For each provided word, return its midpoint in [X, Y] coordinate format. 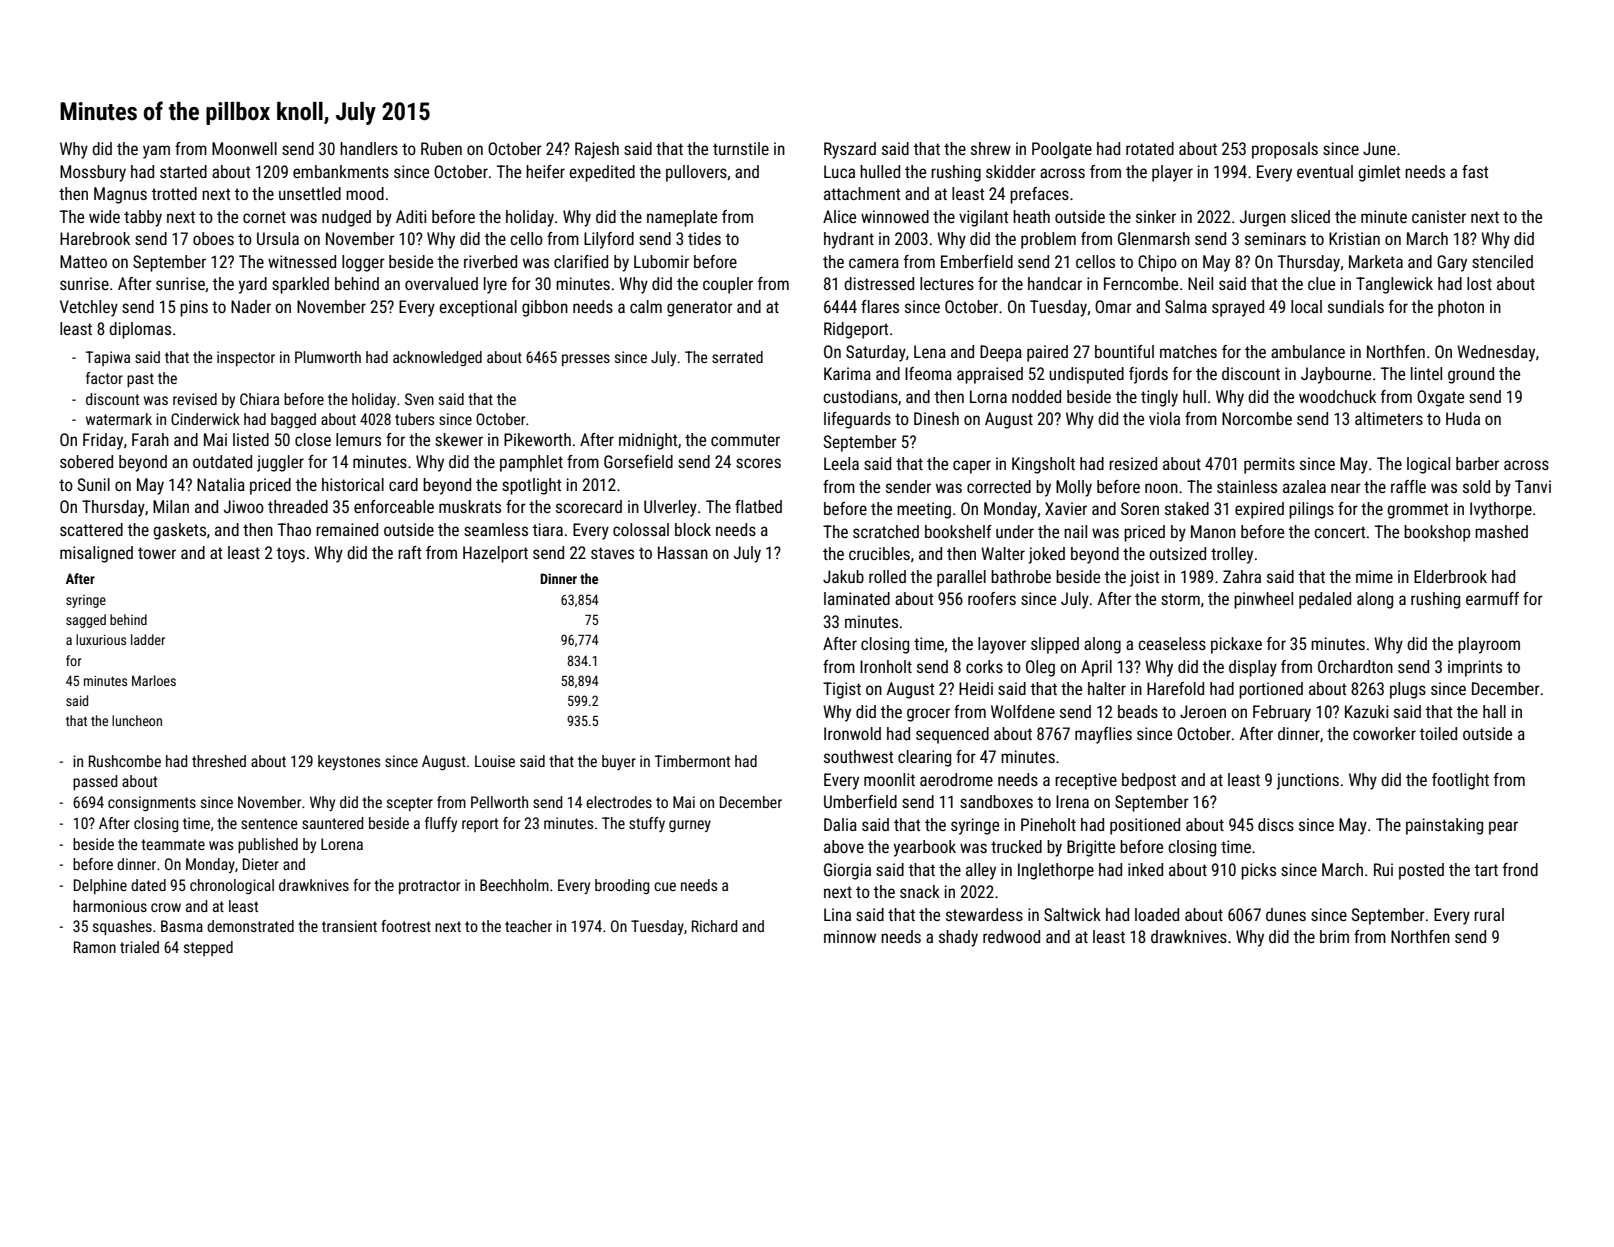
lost [1479, 283]
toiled [1438, 733]
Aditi [411, 216]
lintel [1426, 373]
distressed [879, 283]
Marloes [154, 680]
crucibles [879, 553]
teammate [173, 844]
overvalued [441, 283]
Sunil [94, 484]
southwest [858, 756]
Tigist [842, 690]
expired [1259, 510]
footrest [406, 926]
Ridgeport [856, 330]
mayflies [1103, 735]
